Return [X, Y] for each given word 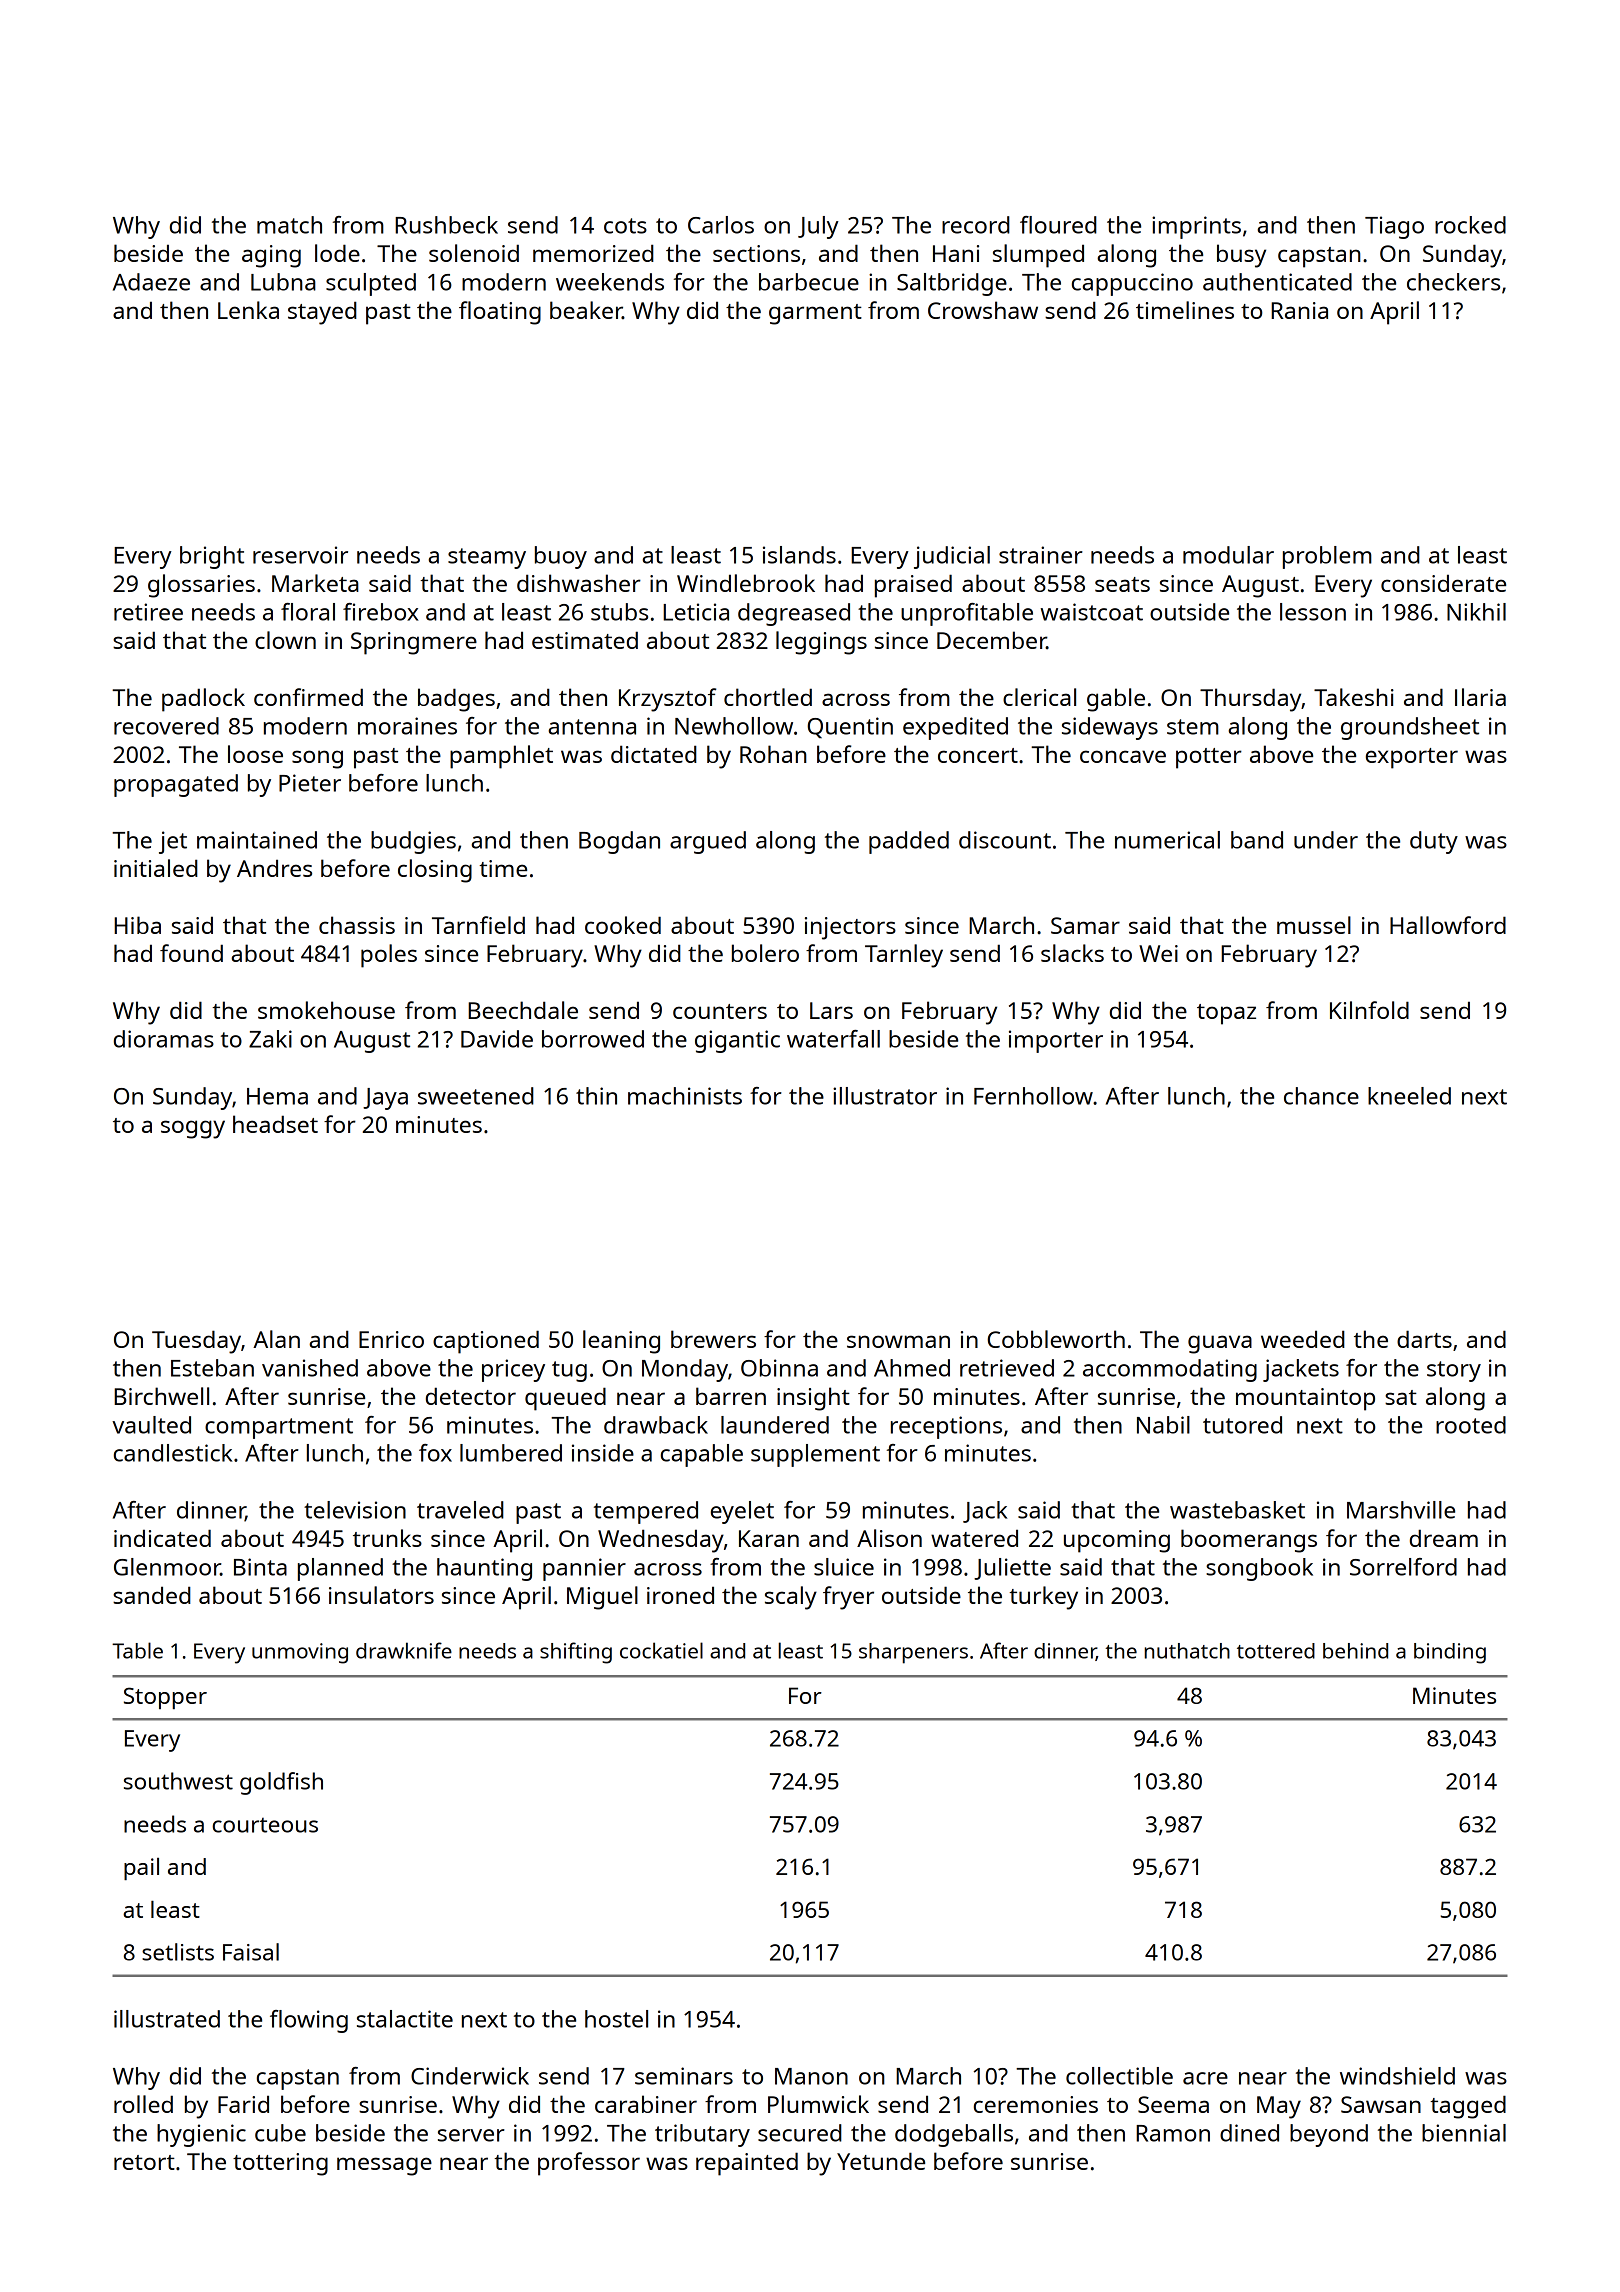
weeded [1303, 1339]
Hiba [137, 925]
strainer [1041, 555]
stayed [322, 313]
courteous [265, 1825]
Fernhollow [1033, 1096]
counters [720, 1011]
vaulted [151, 1425]
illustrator [885, 1096]
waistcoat [1091, 612]
